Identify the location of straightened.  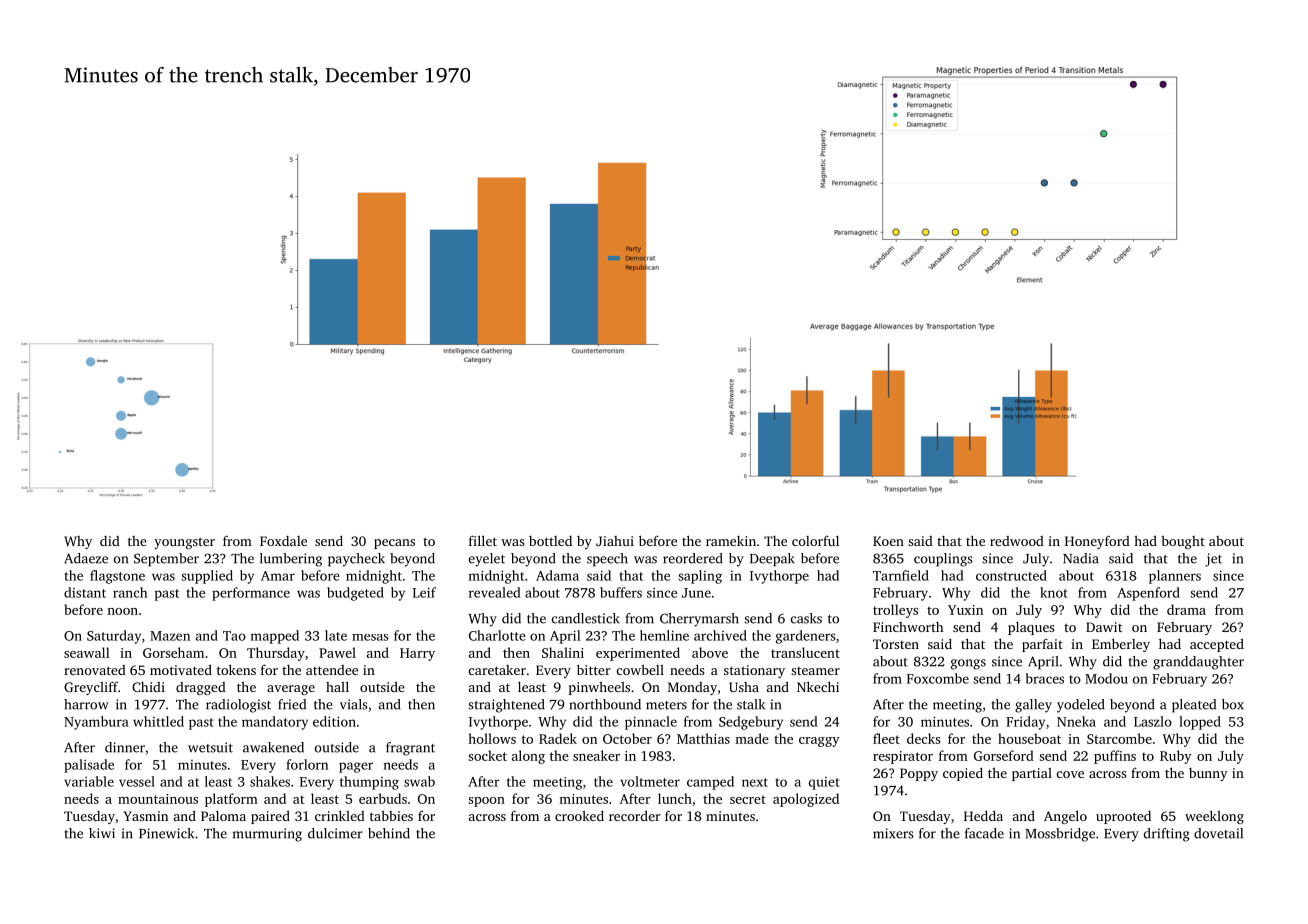
(506, 706).
